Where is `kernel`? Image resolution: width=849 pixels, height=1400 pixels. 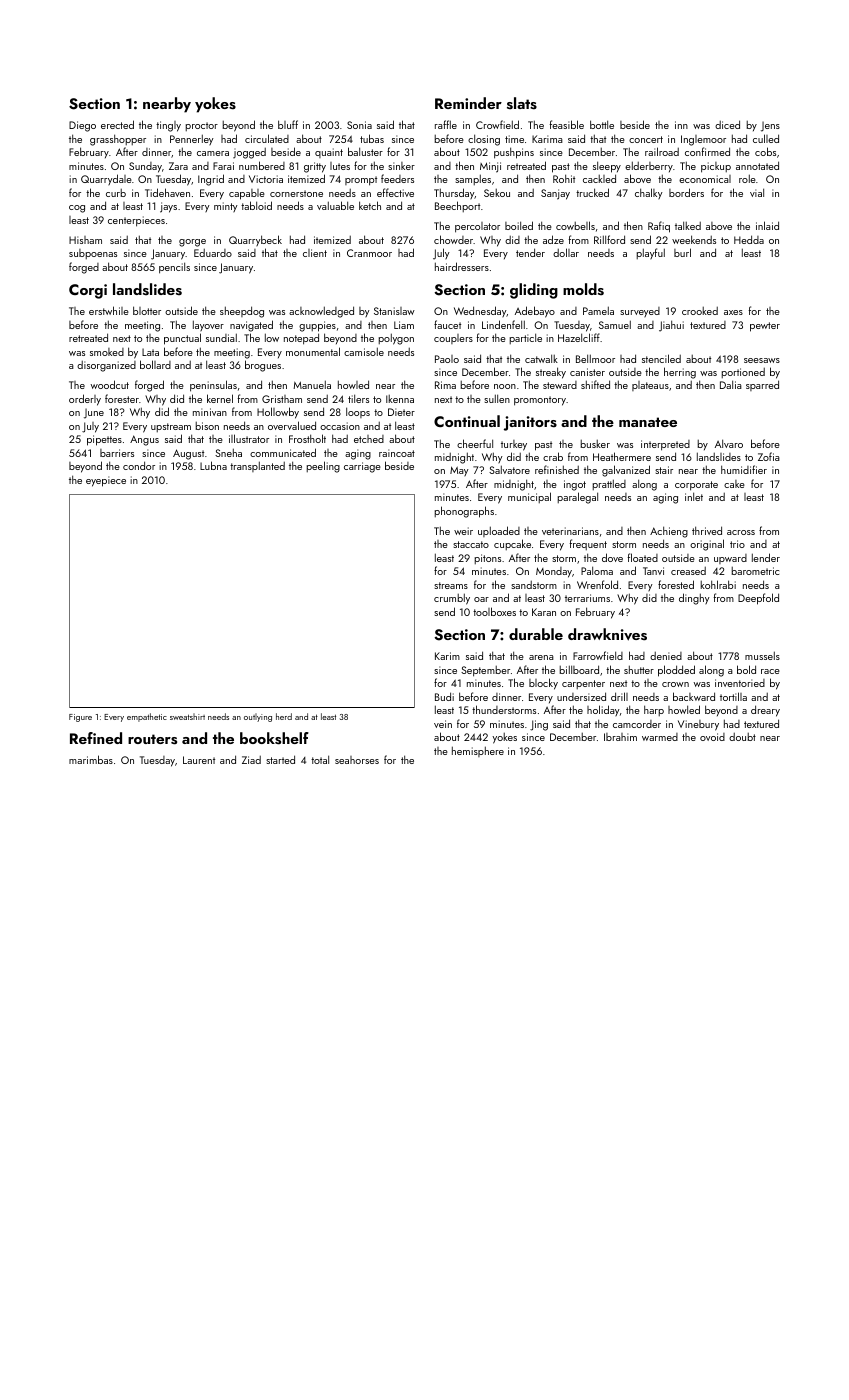 kernel is located at coordinates (220, 398).
